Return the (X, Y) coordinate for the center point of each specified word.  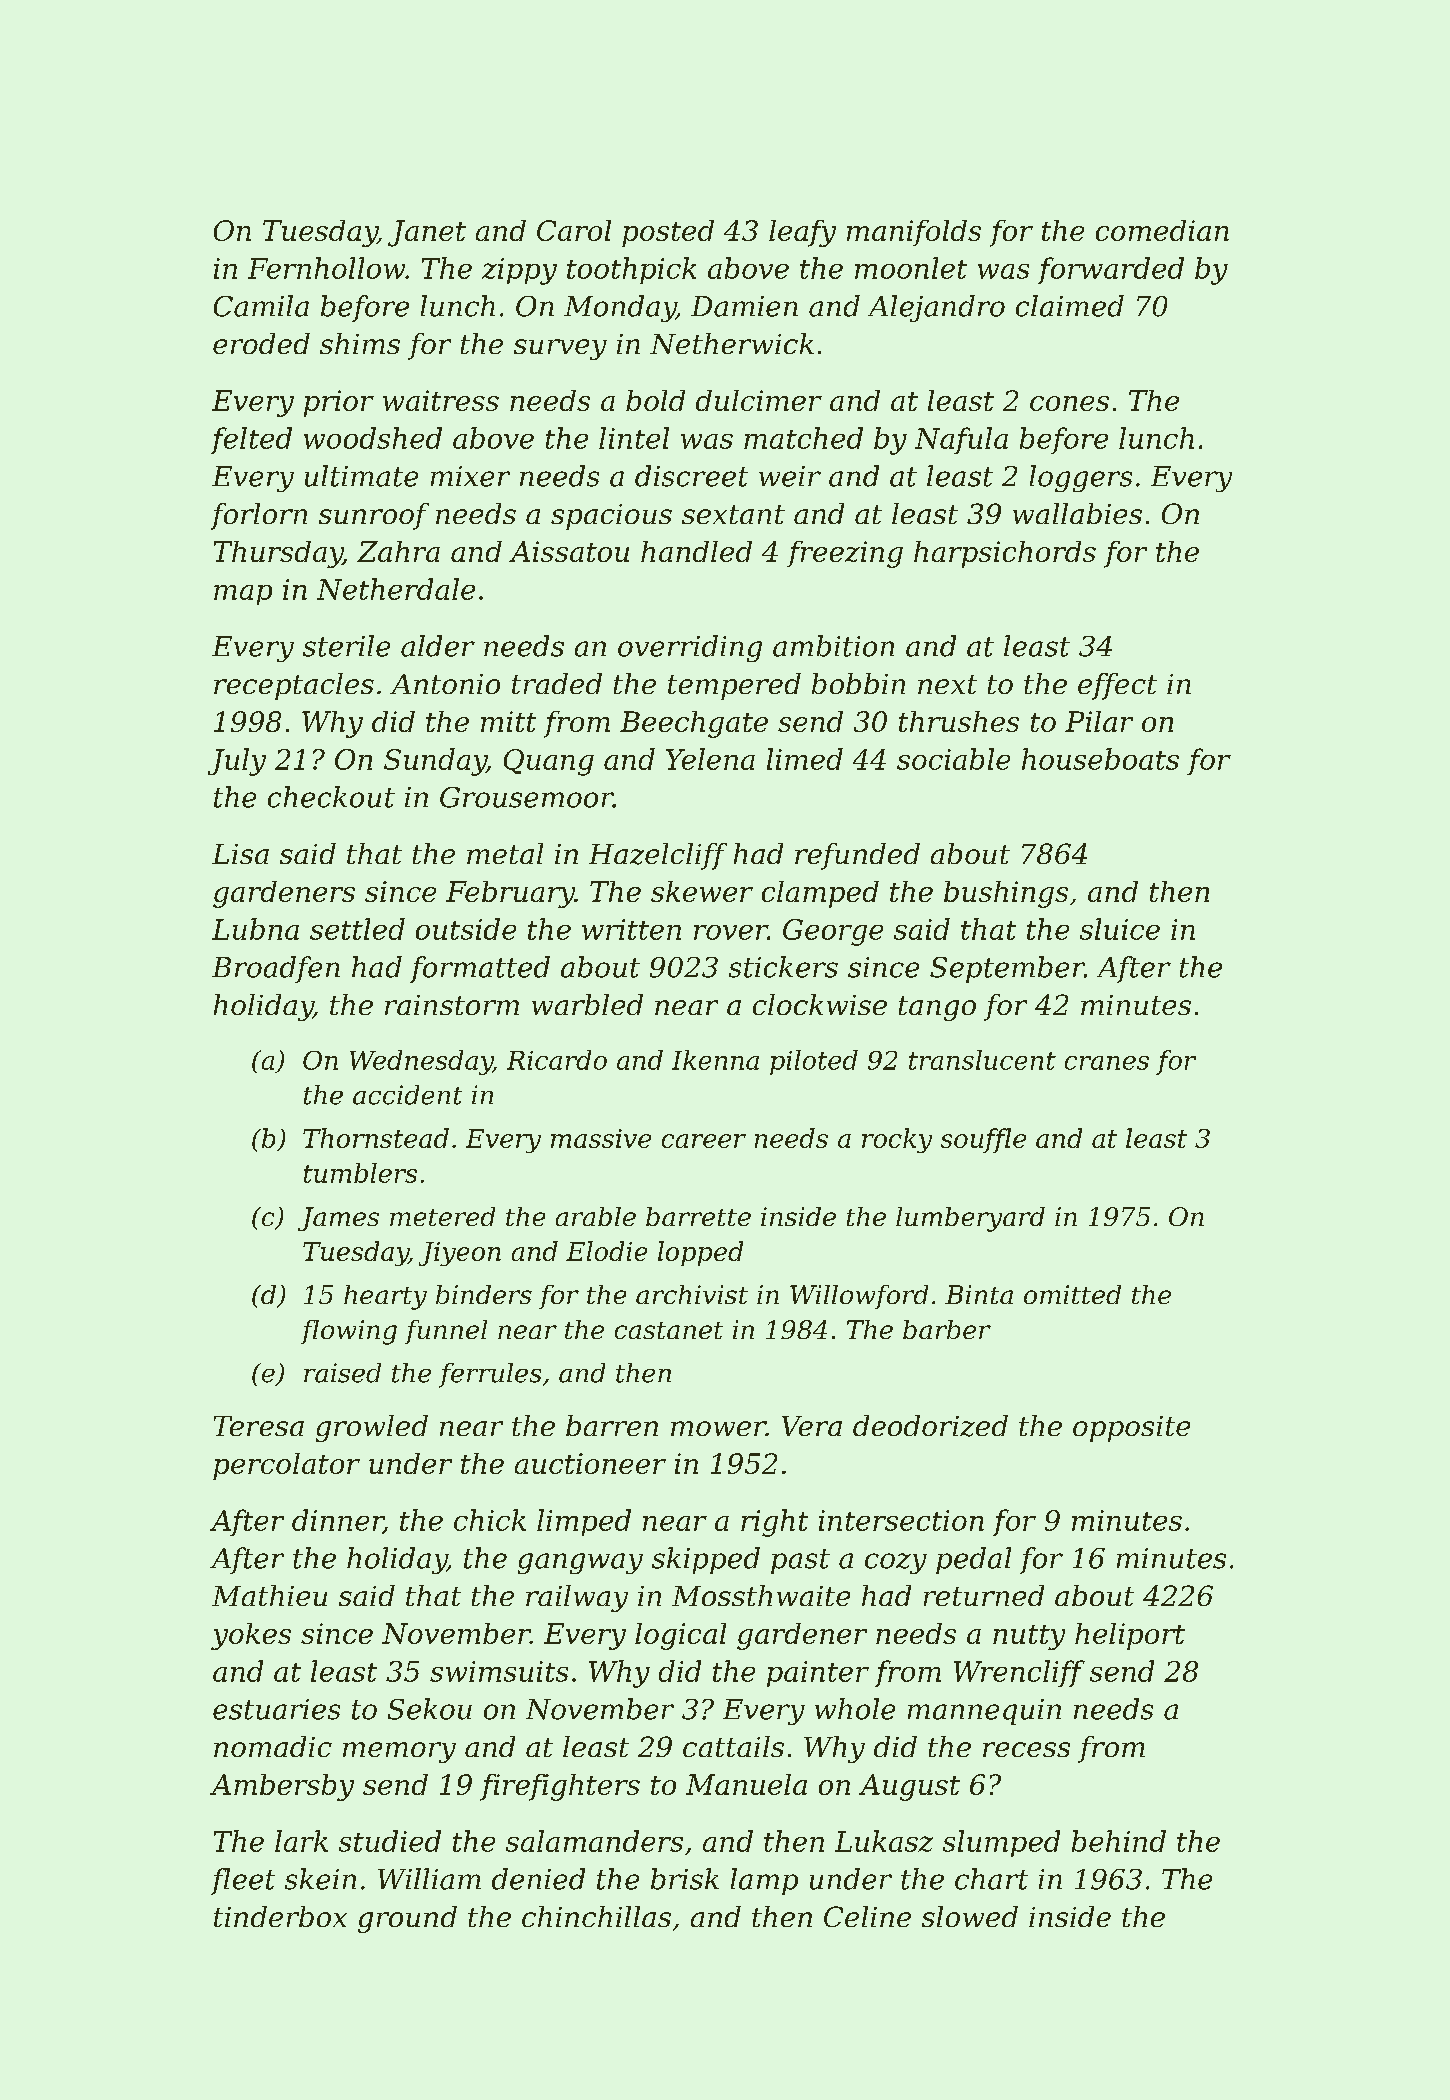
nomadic (273, 1746)
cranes (1107, 1063)
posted (668, 233)
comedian (1162, 230)
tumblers (360, 1173)
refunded (857, 856)
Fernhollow (326, 268)
